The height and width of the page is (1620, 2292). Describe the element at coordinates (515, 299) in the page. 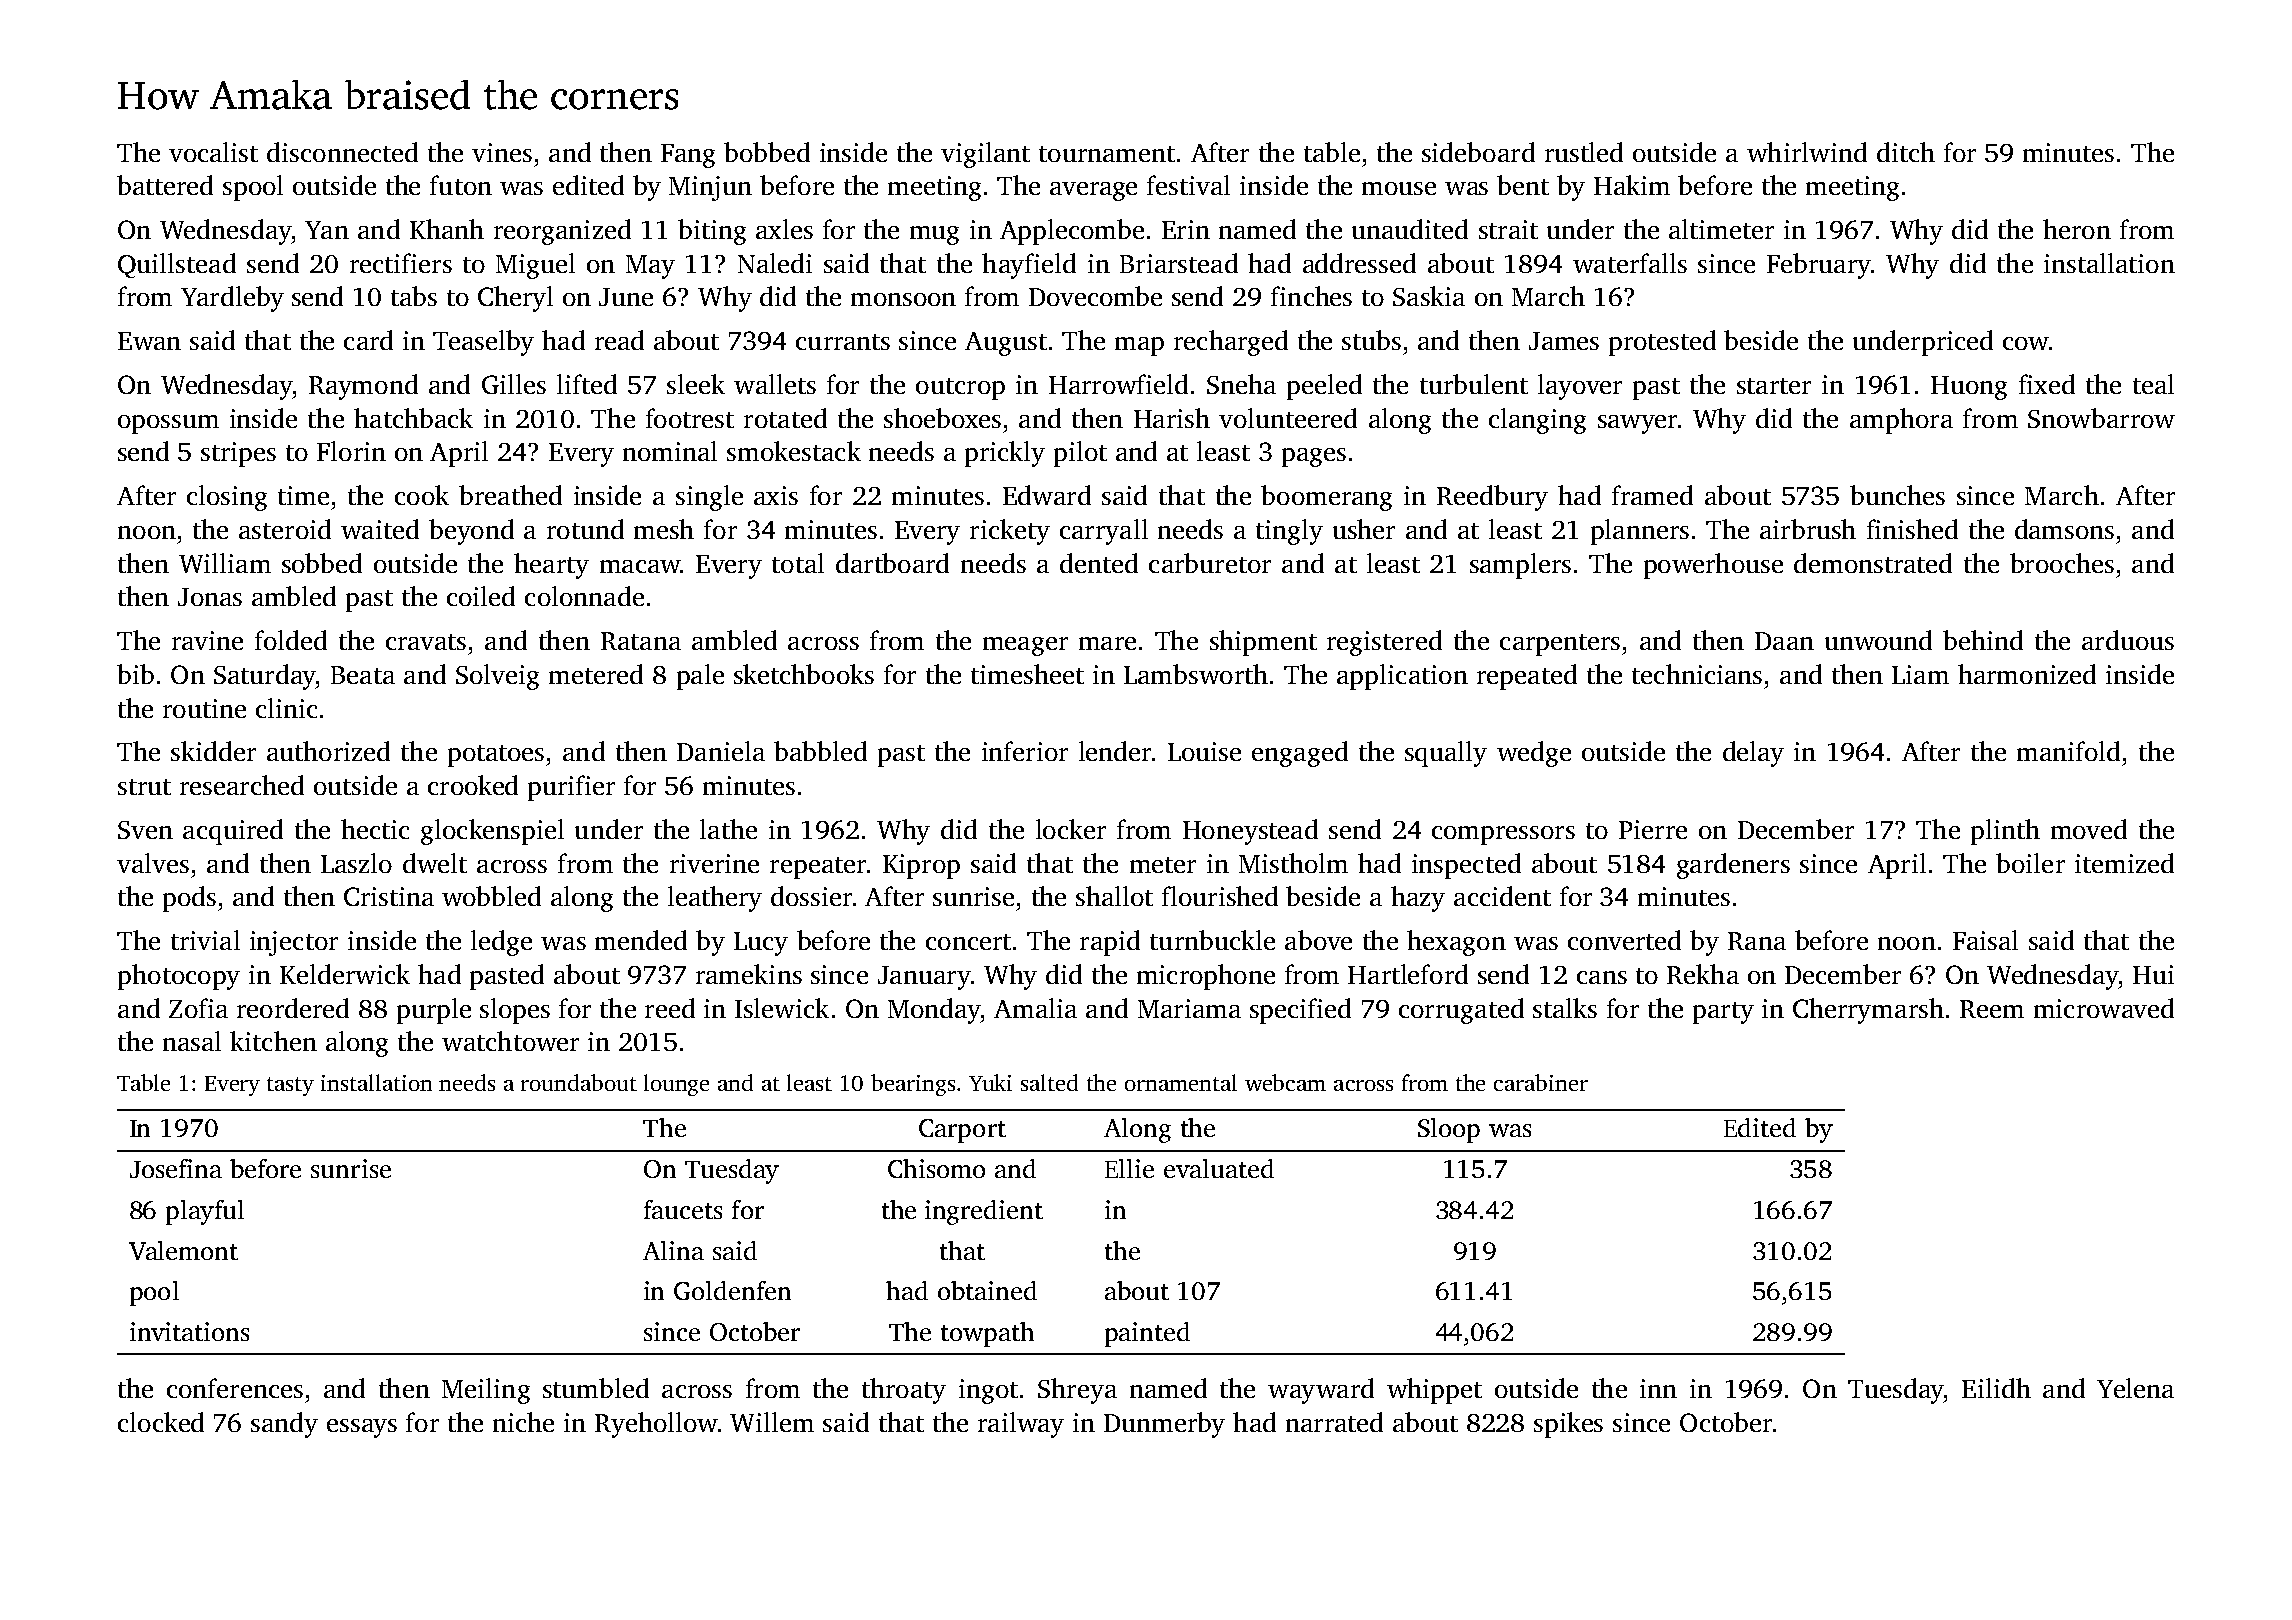

I see `Cheryl` at that location.
